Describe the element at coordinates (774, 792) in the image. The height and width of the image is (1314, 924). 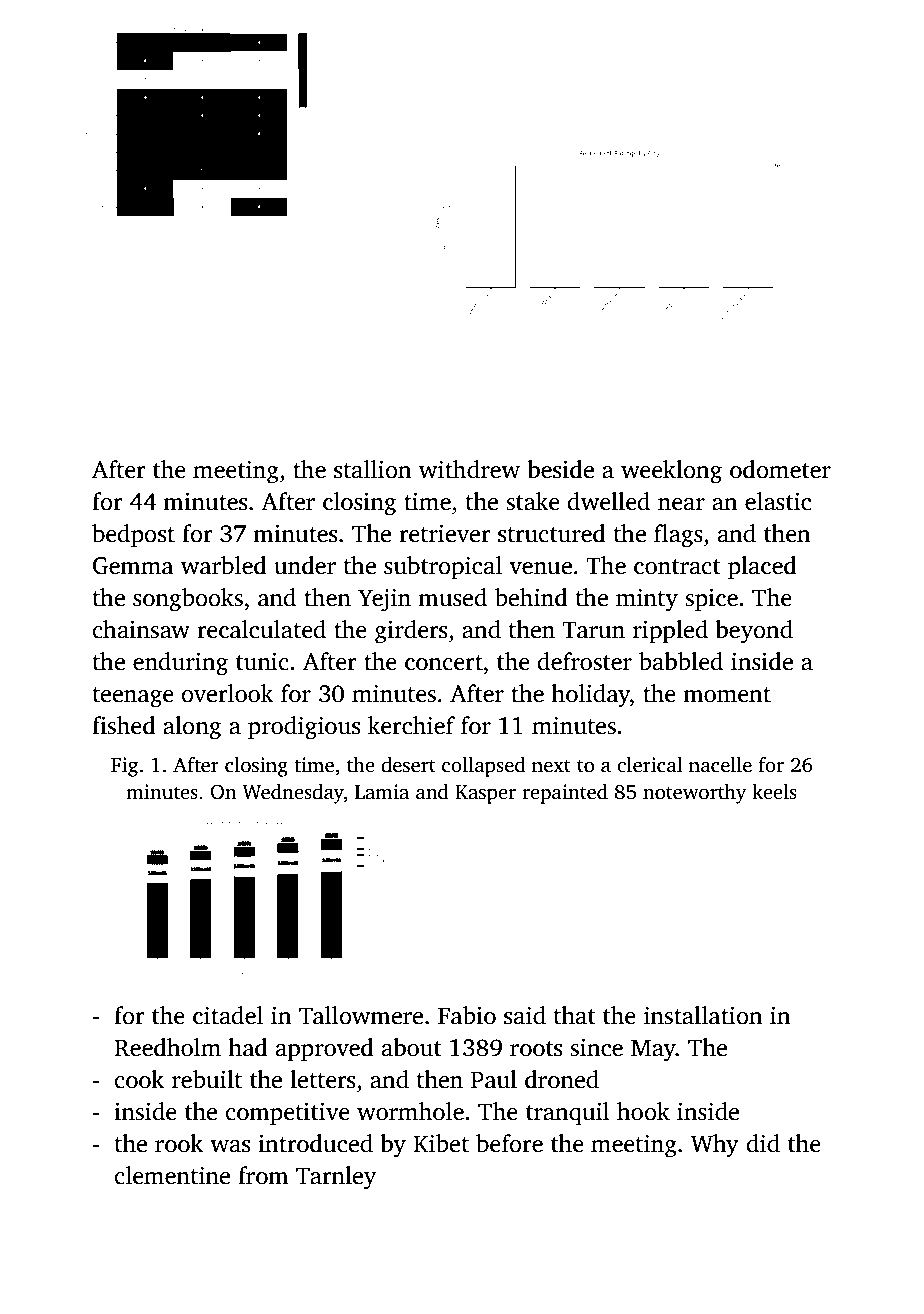
I see `keels` at that location.
